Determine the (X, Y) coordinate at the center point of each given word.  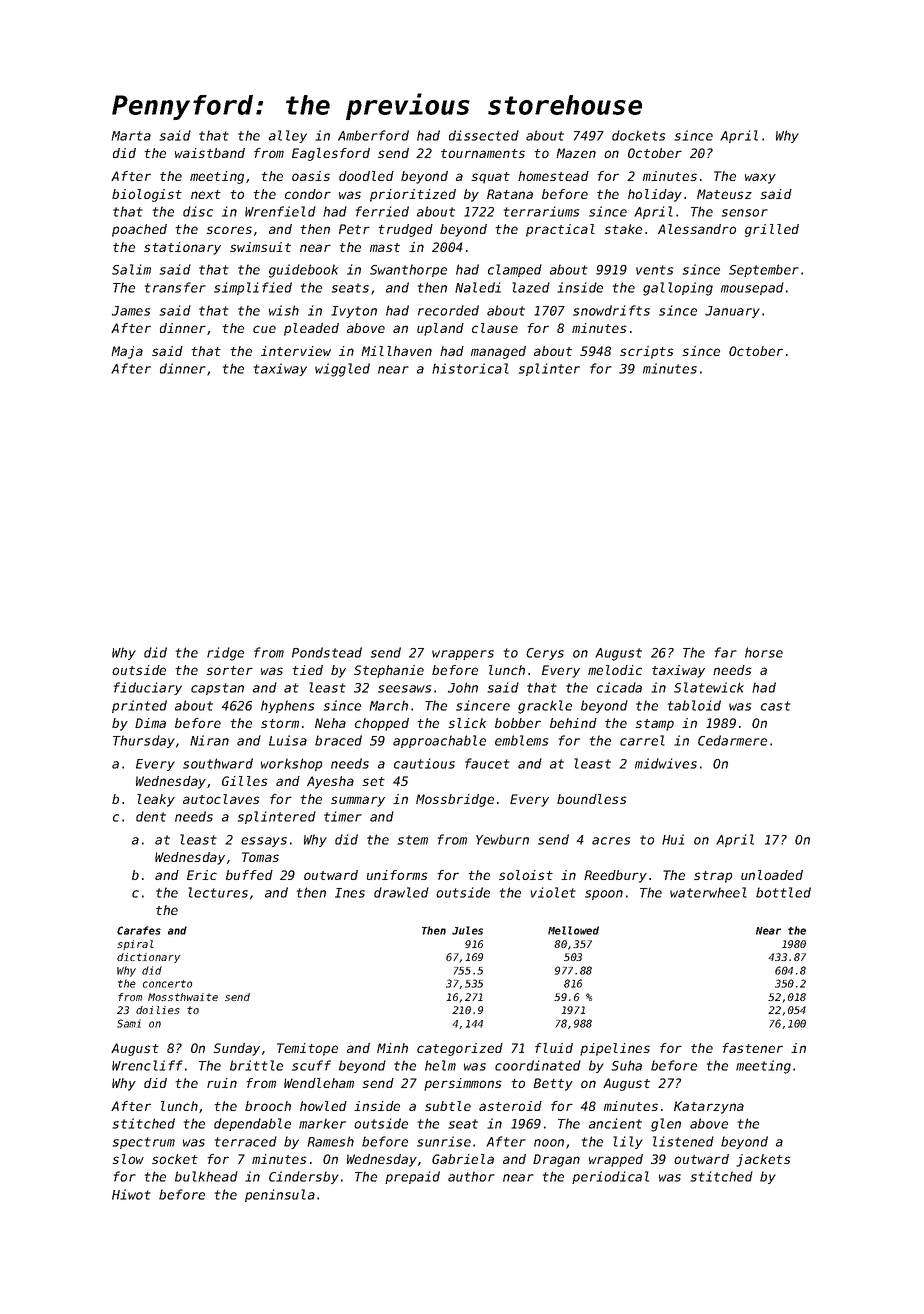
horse (764, 652)
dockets (638, 135)
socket (175, 1159)
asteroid (510, 1106)
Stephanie (389, 671)
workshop (291, 764)
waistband (210, 153)
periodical (610, 1177)
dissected (484, 135)
